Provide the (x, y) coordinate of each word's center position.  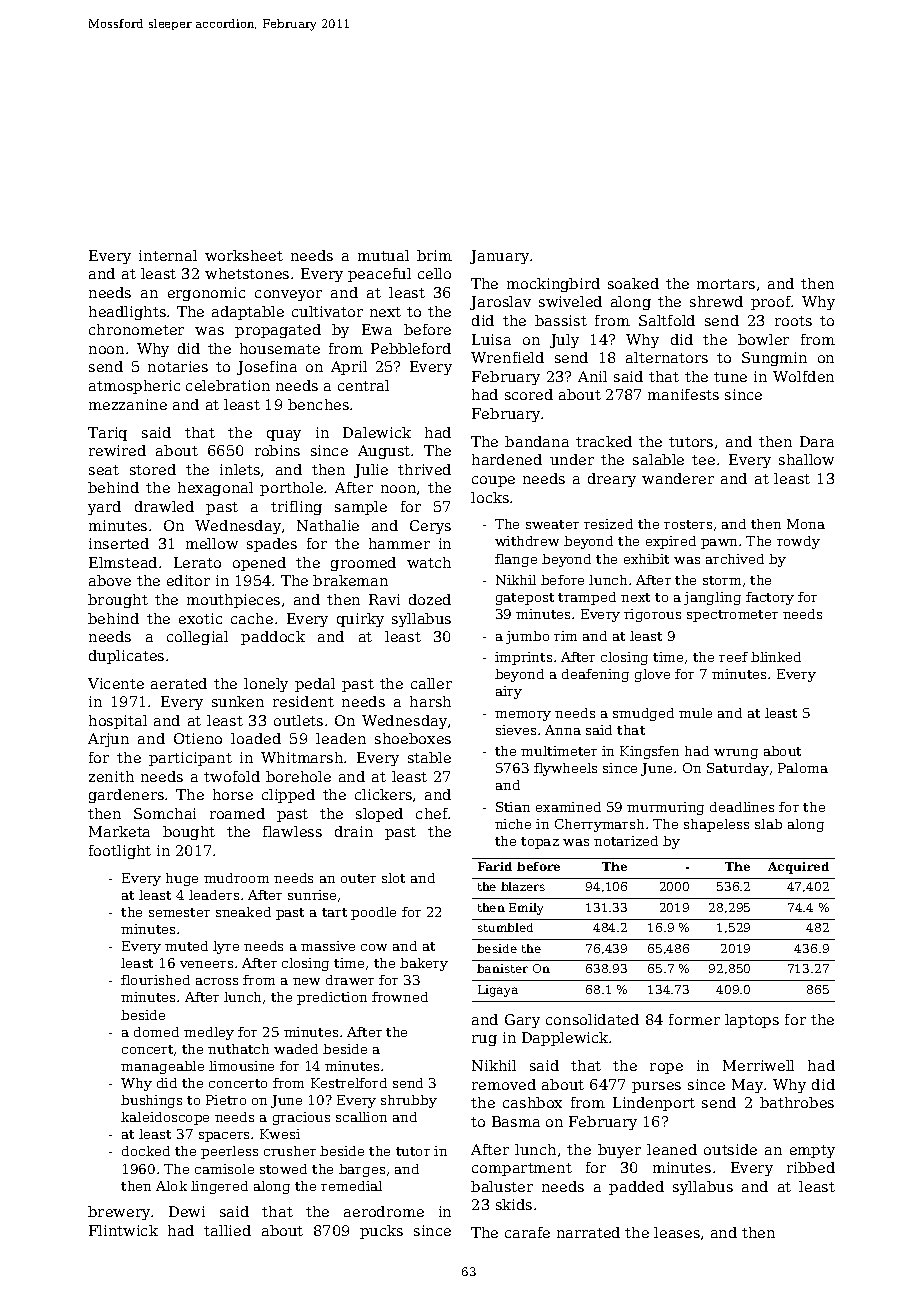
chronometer (136, 329)
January (499, 257)
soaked (633, 283)
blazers (523, 886)
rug (484, 1040)
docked (146, 1151)
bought (189, 833)
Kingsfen (649, 752)
